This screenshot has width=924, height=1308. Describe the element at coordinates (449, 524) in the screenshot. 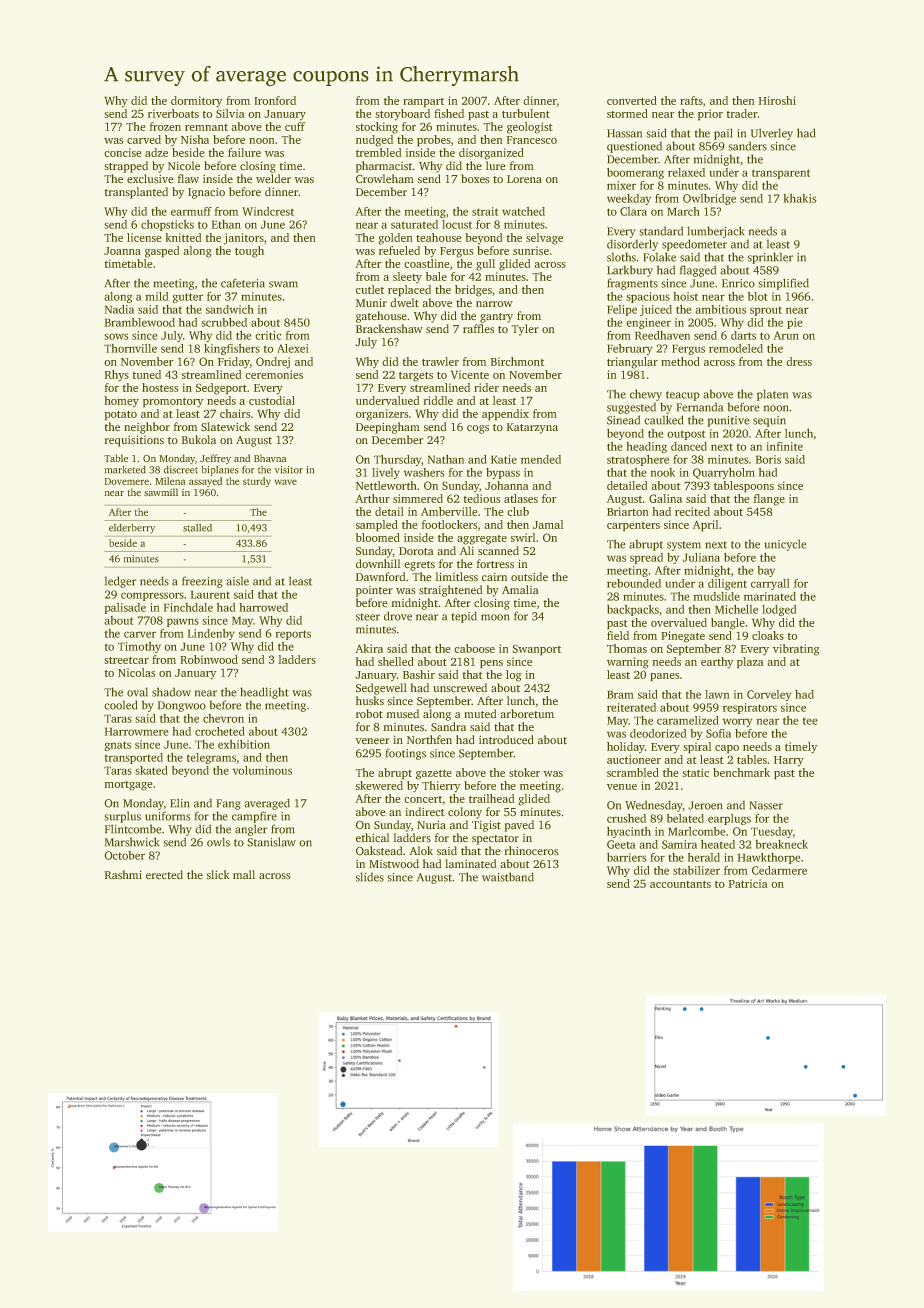

I see `footlockers` at that location.
